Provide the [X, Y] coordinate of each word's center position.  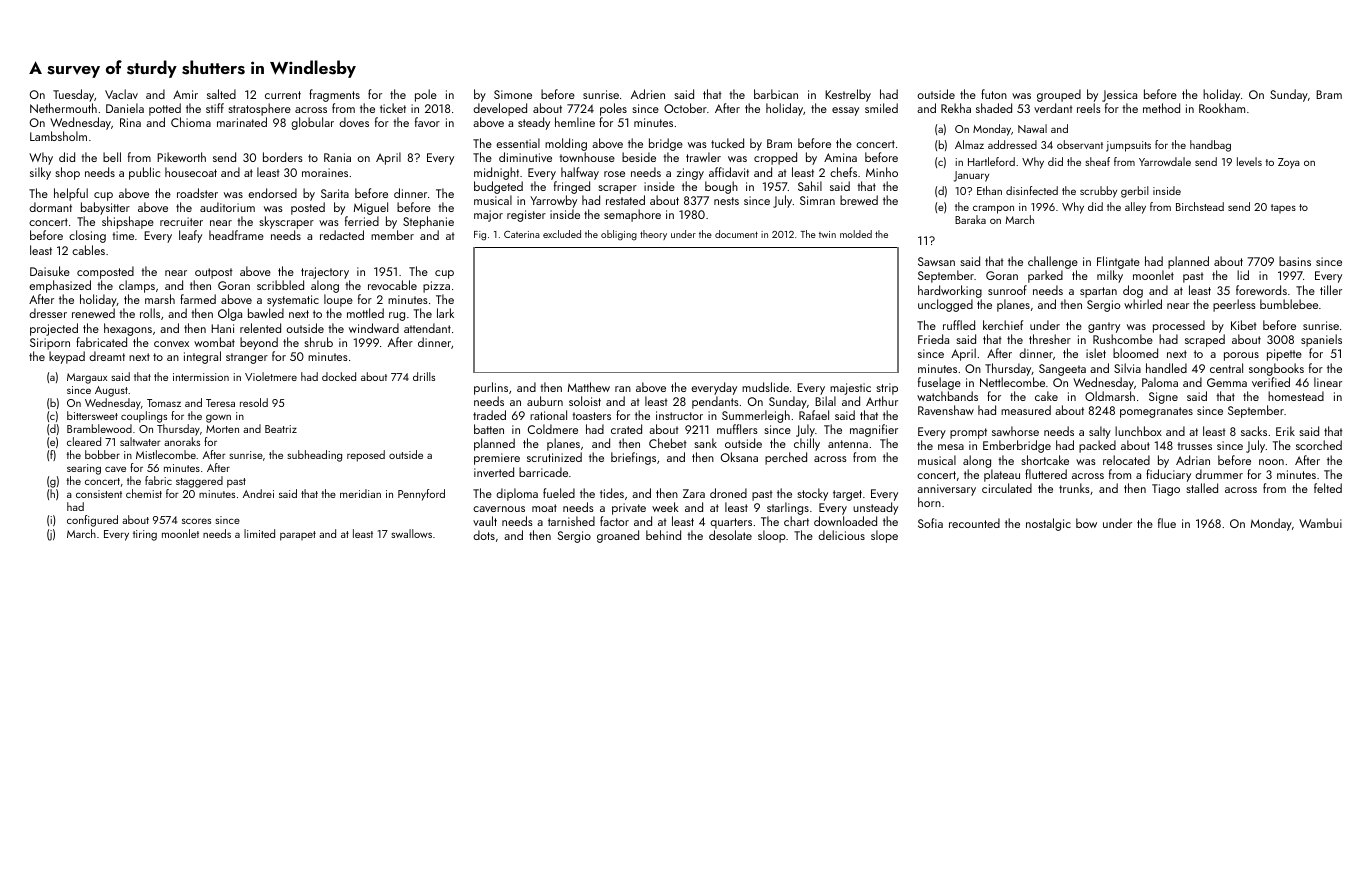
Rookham [1222, 108]
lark [445, 313]
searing [84, 469]
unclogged [945, 305]
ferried [362, 221]
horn [929, 502]
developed [500, 109]
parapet [298, 536]
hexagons [128, 329]
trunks [1074, 488]
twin [827, 234]
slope [884, 536]
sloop [772, 536]
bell [112, 157]
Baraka [970, 219]
